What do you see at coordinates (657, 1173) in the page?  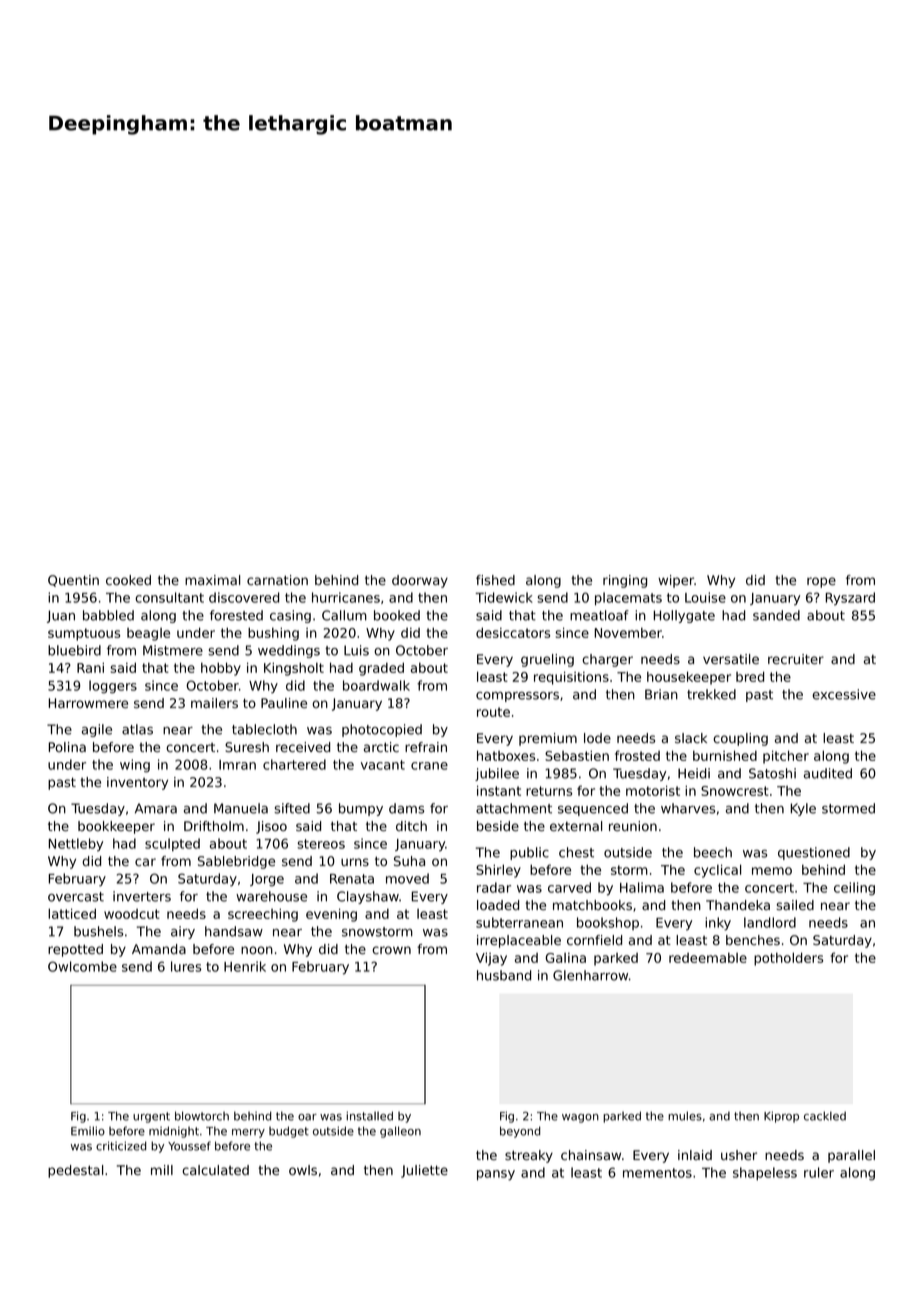 I see `mementos` at bounding box center [657, 1173].
